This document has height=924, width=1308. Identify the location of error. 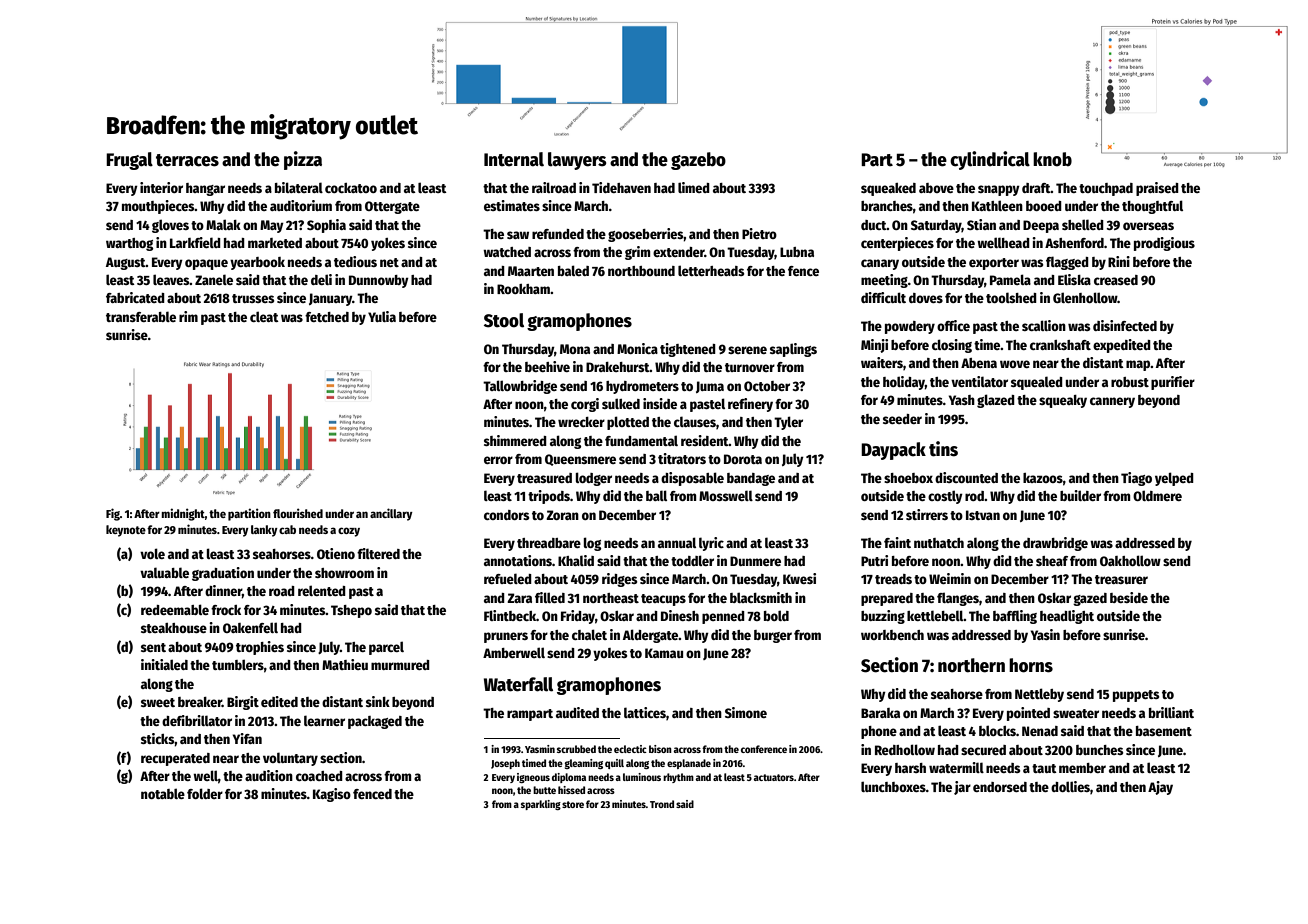
(498, 460).
